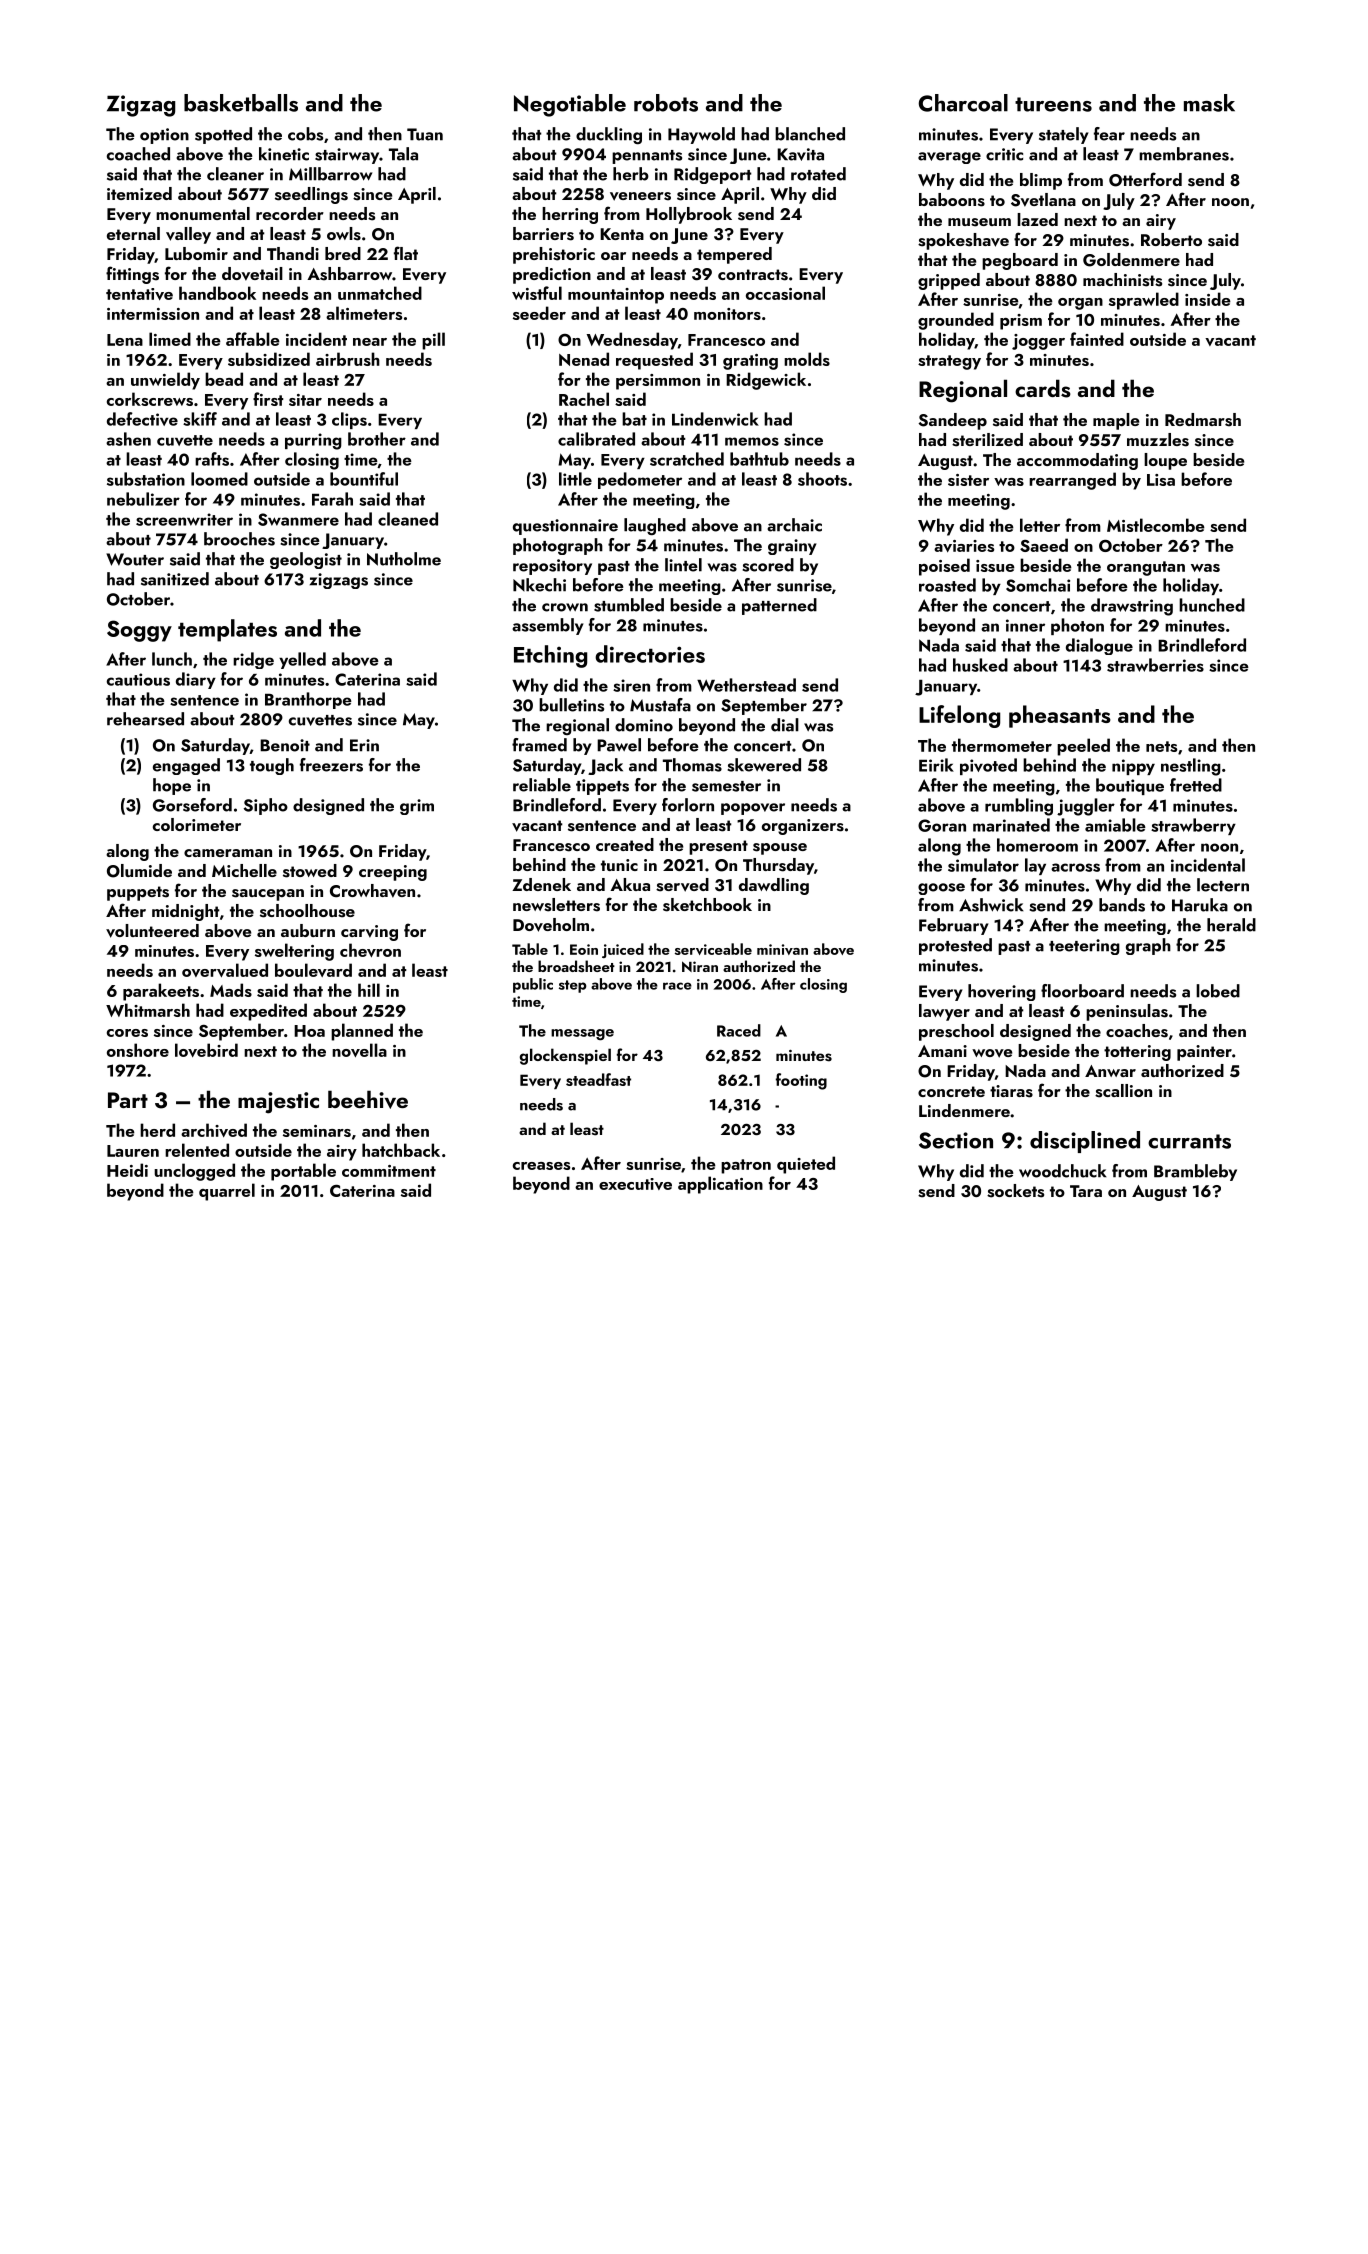 Image resolution: width=1368 pixels, height=2254 pixels. I want to click on Tuan, so click(425, 134).
